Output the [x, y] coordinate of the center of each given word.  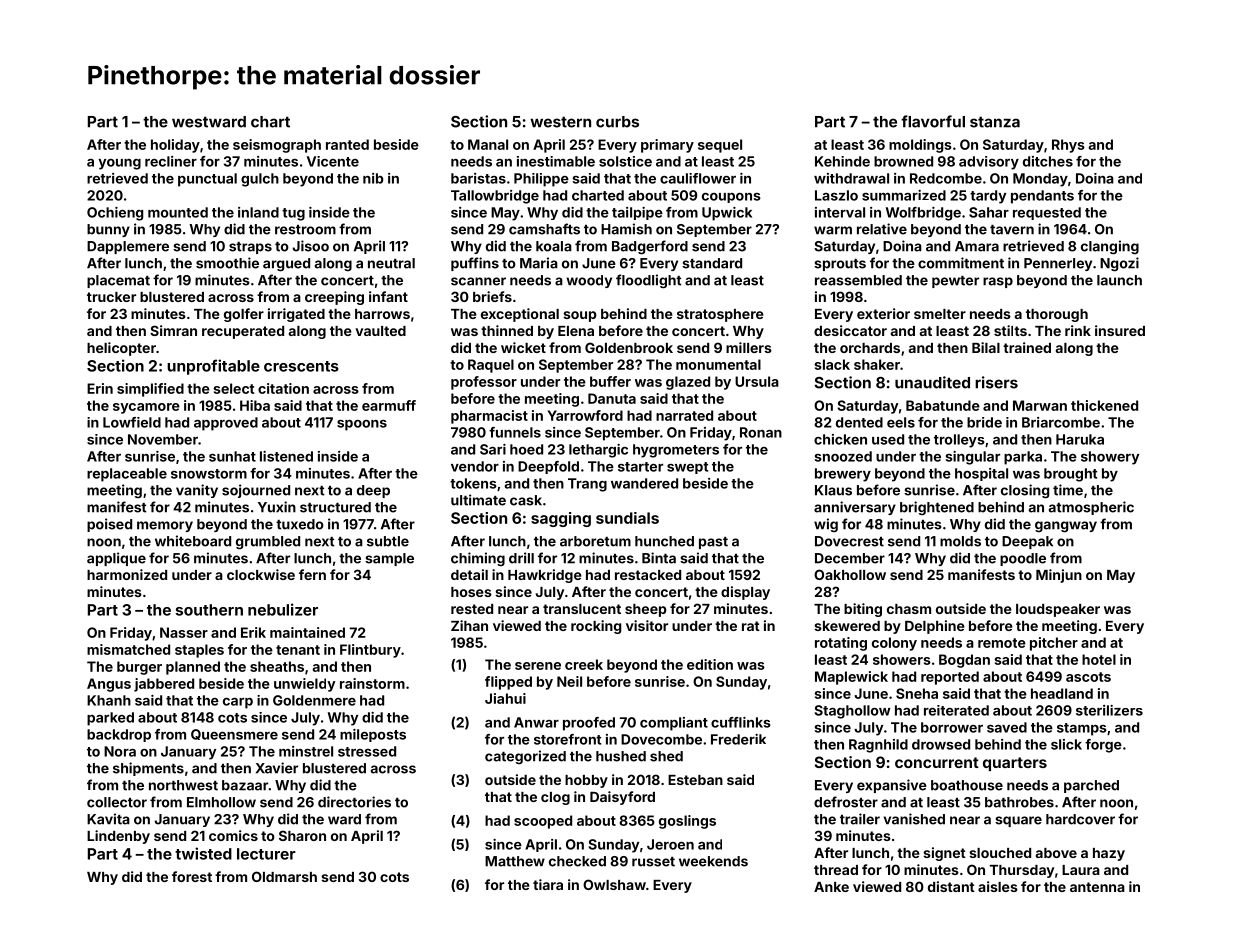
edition [710, 664]
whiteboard [193, 541]
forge [1103, 746]
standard [712, 263]
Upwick [727, 214]
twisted [203, 853]
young [119, 164]
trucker [111, 297]
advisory [989, 163]
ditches [1048, 161]
